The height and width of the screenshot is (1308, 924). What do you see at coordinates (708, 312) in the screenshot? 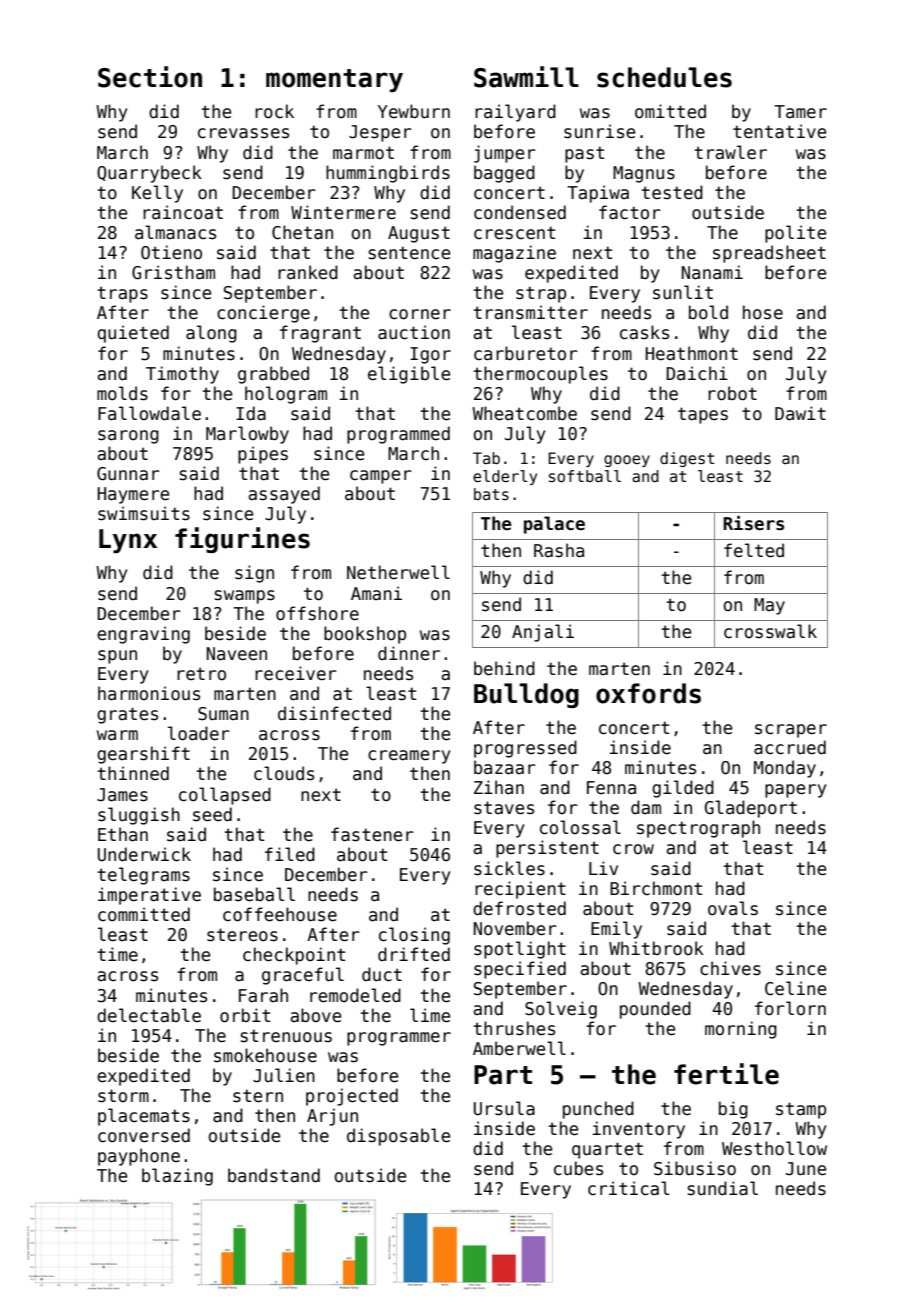
I see `bold` at bounding box center [708, 312].
